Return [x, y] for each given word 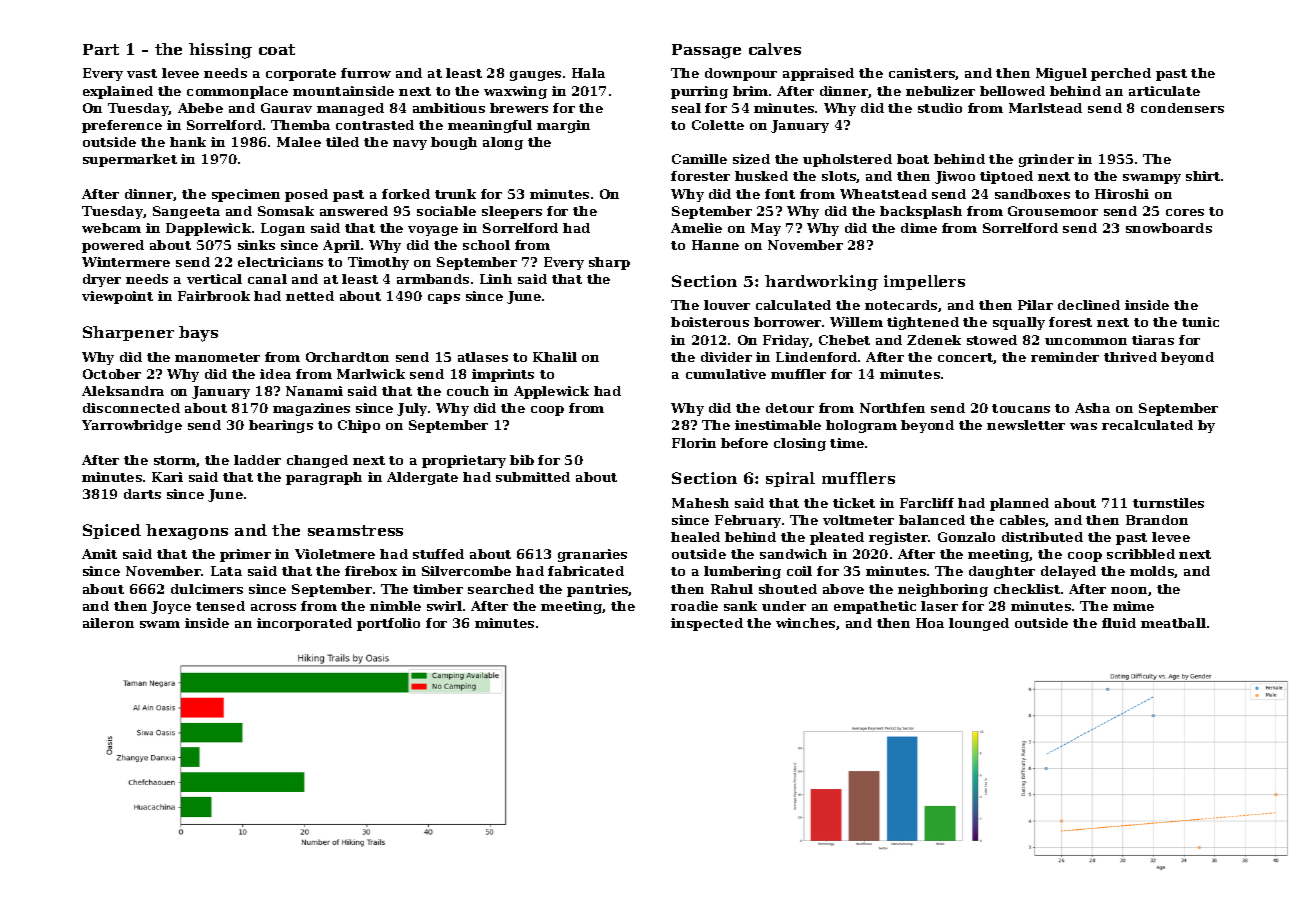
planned [1019, 504]
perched [1121, 74]
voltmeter [858, 520]
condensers [1182, 108]
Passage [706, 51]
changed [317, 461]
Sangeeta [186, 212]
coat [277, 49]
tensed [220, 606]
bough [454, 143]
